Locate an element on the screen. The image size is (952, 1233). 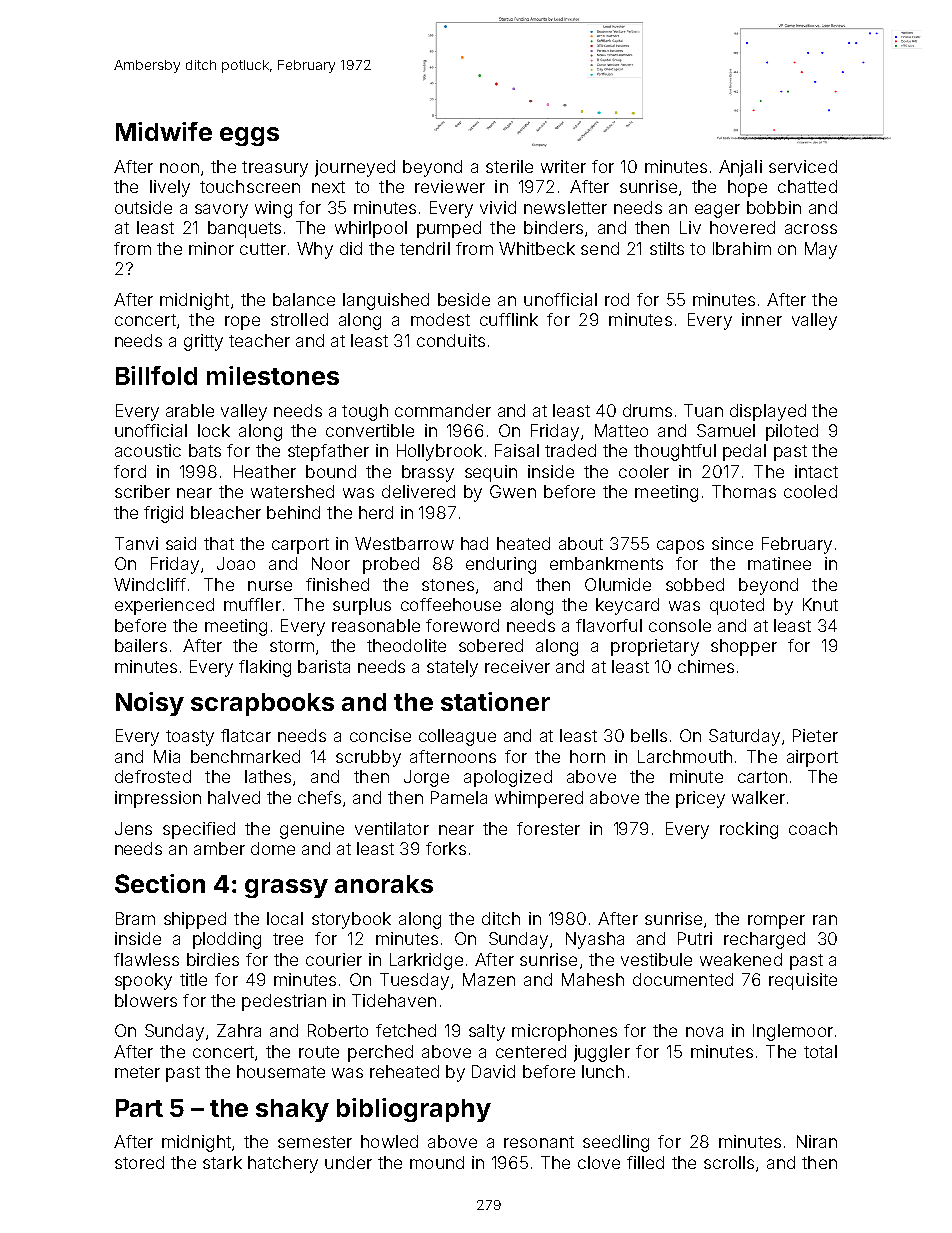
nurse is located at coordinates (270, 586).
